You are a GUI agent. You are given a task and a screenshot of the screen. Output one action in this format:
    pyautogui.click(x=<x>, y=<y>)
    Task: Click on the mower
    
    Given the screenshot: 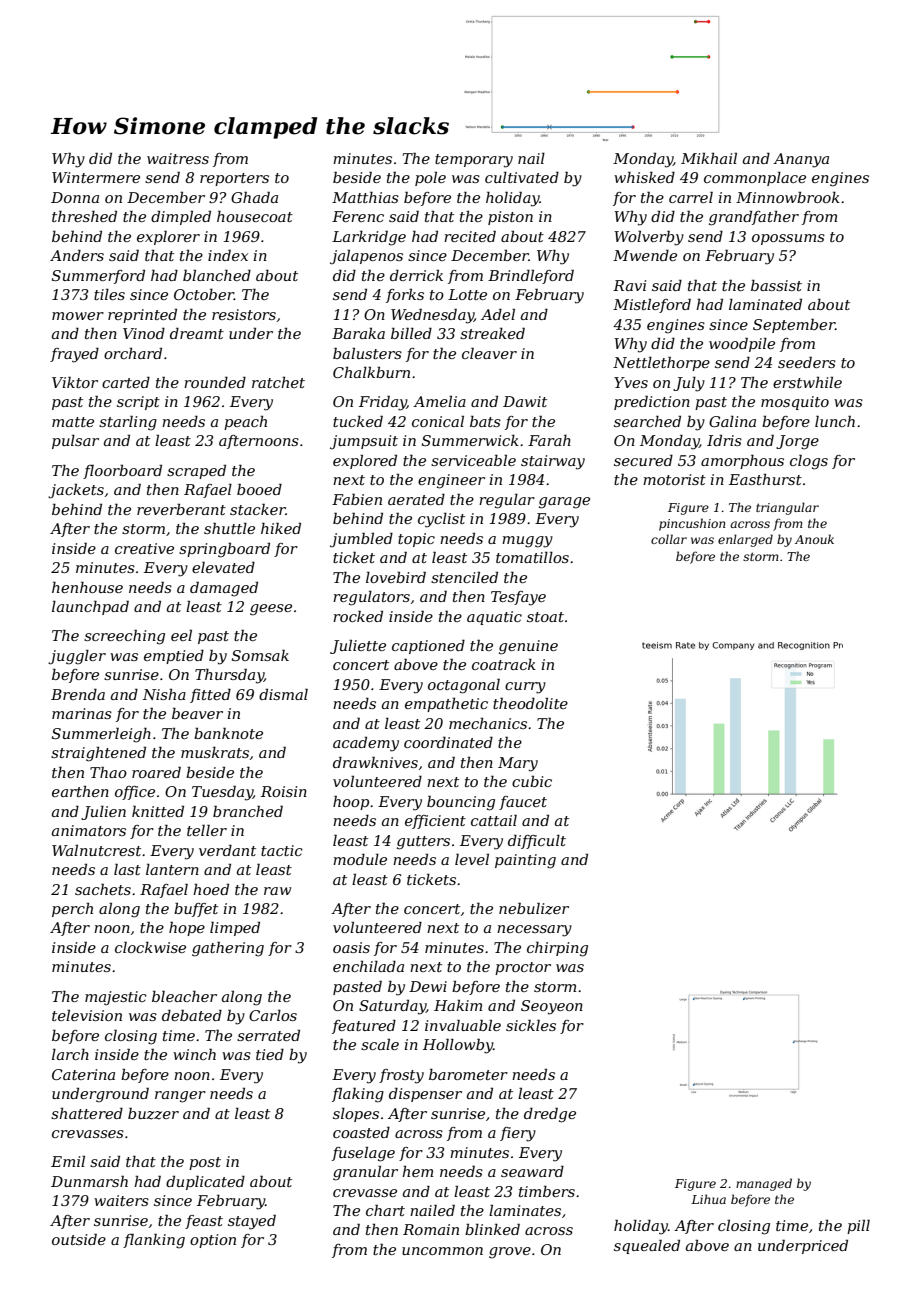 What is the action you would take?
    pyautogui.click(x=78, y=316)
